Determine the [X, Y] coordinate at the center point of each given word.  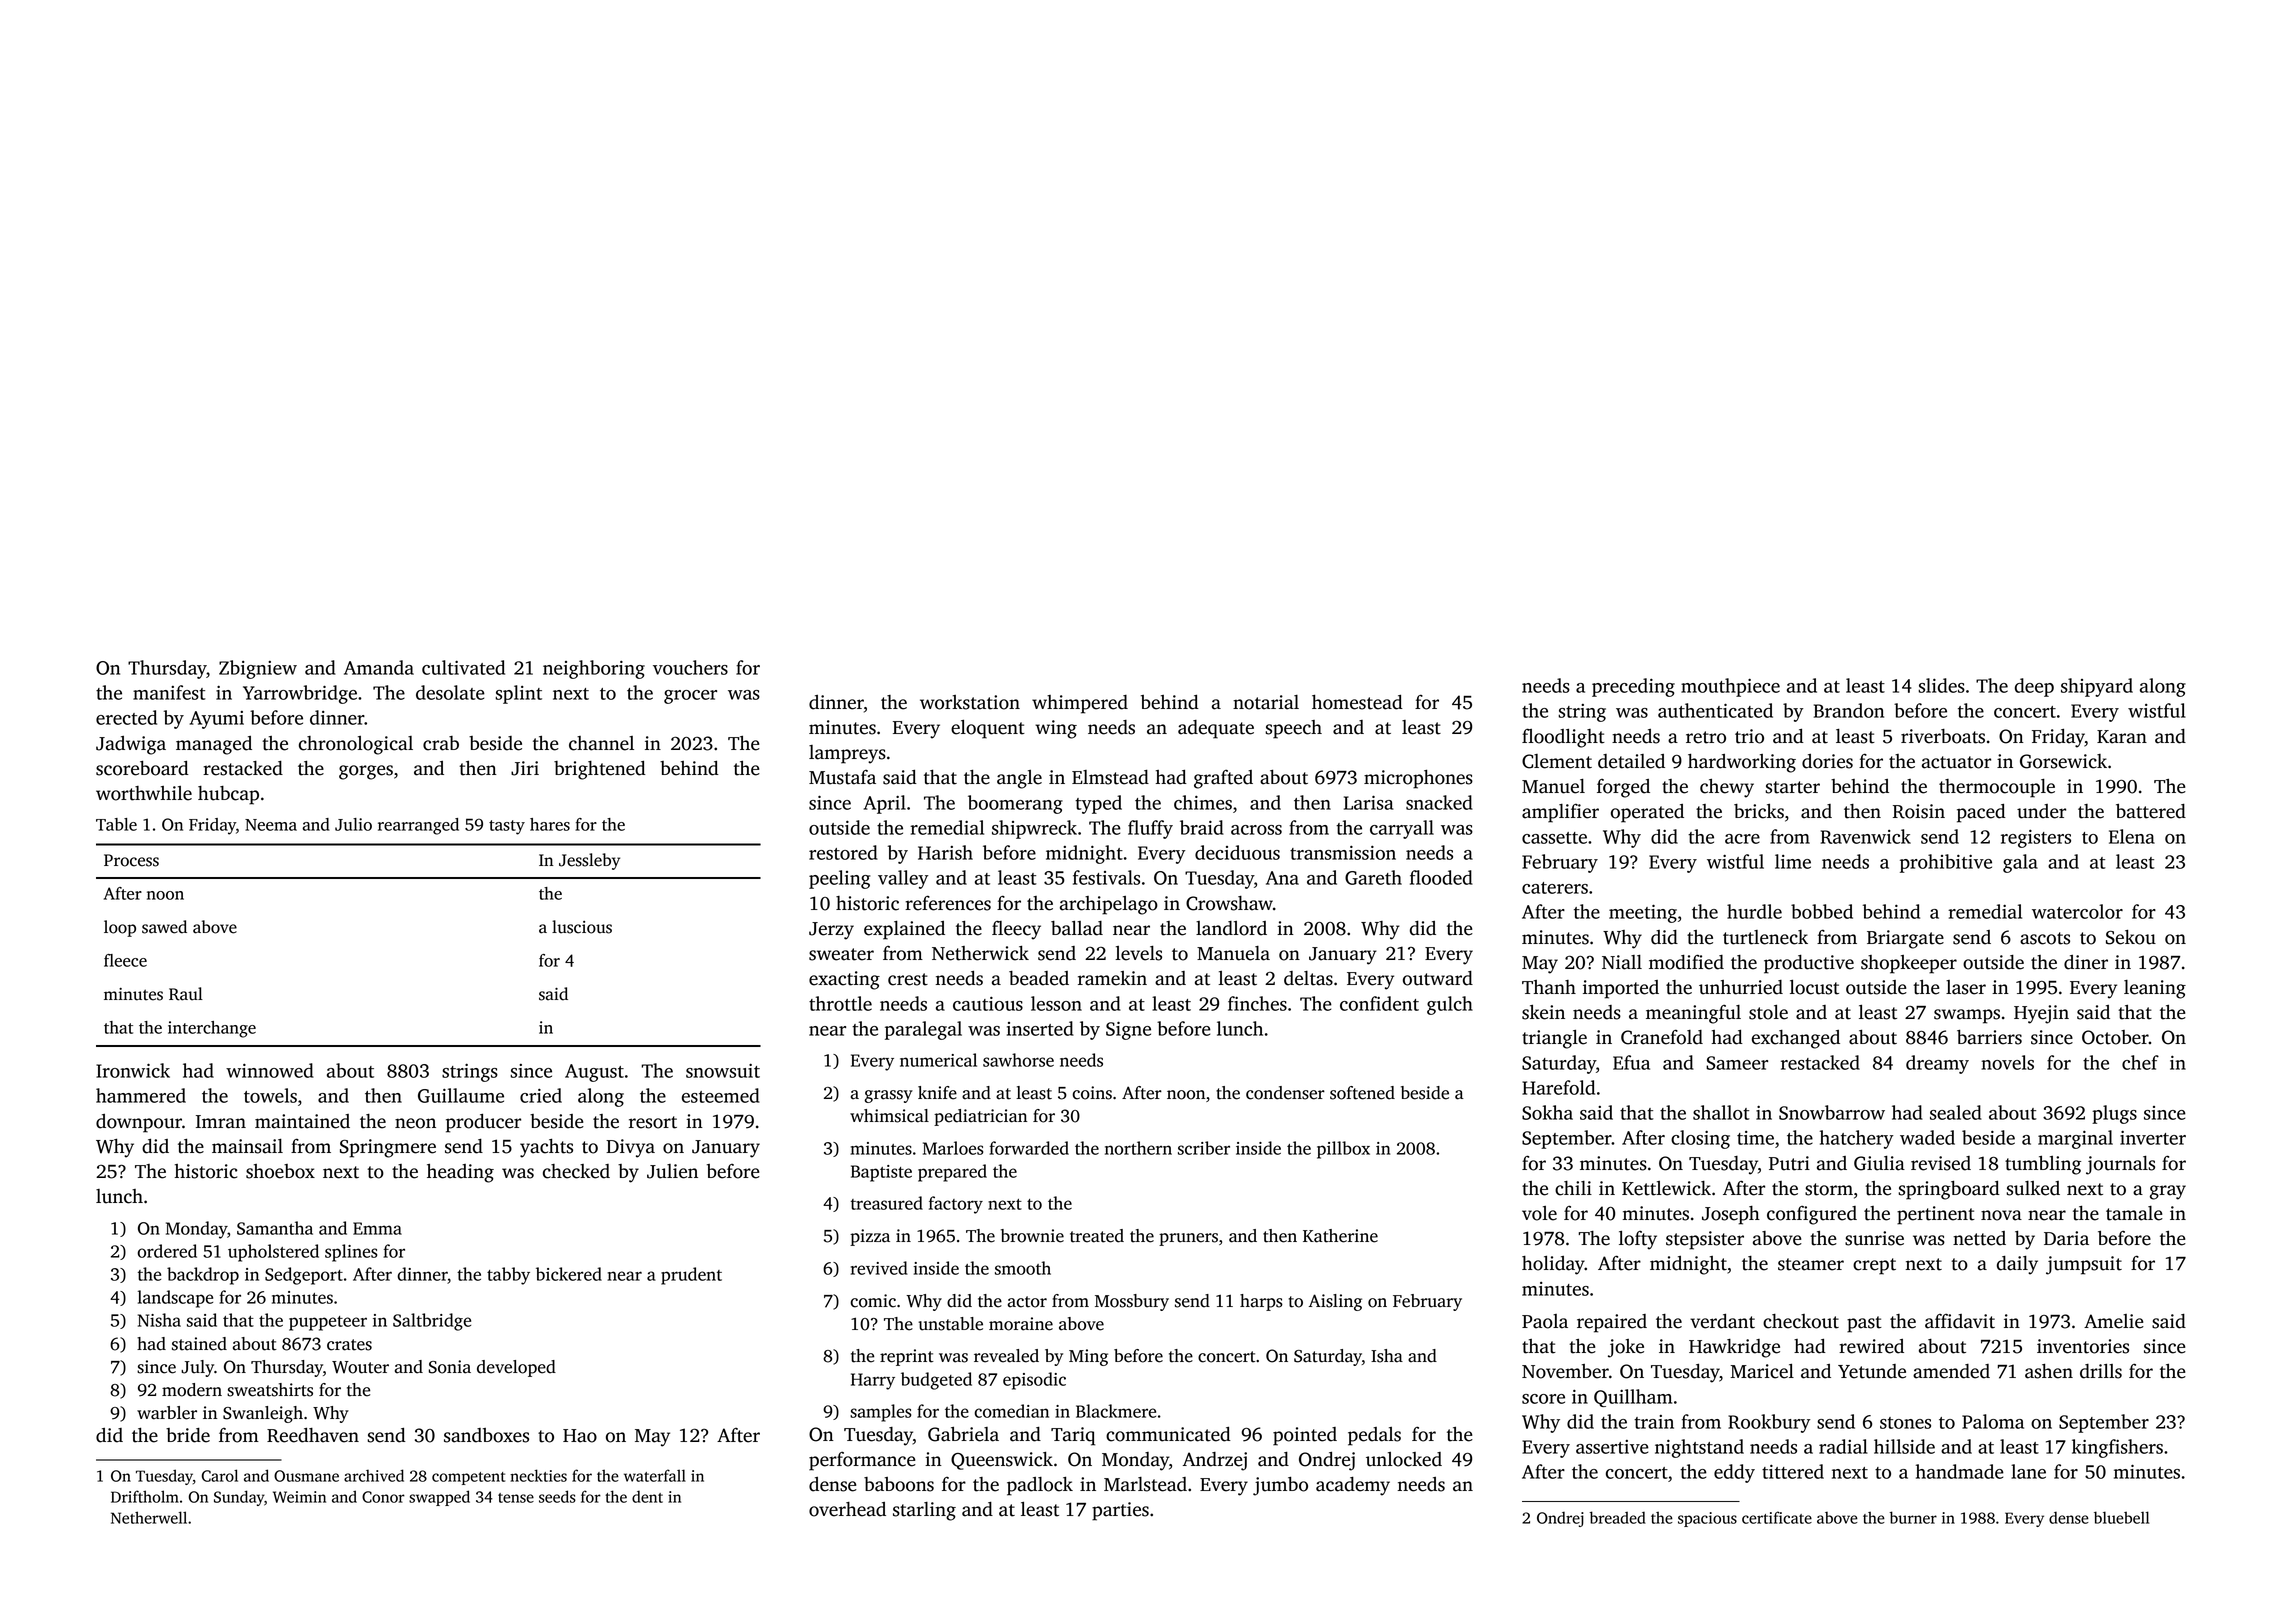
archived [374, 1475]
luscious [582, 927]
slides [1941, 685]
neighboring [594, 669]
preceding [1633, 687]
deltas [1308, 978]
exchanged [1796, 1039]
